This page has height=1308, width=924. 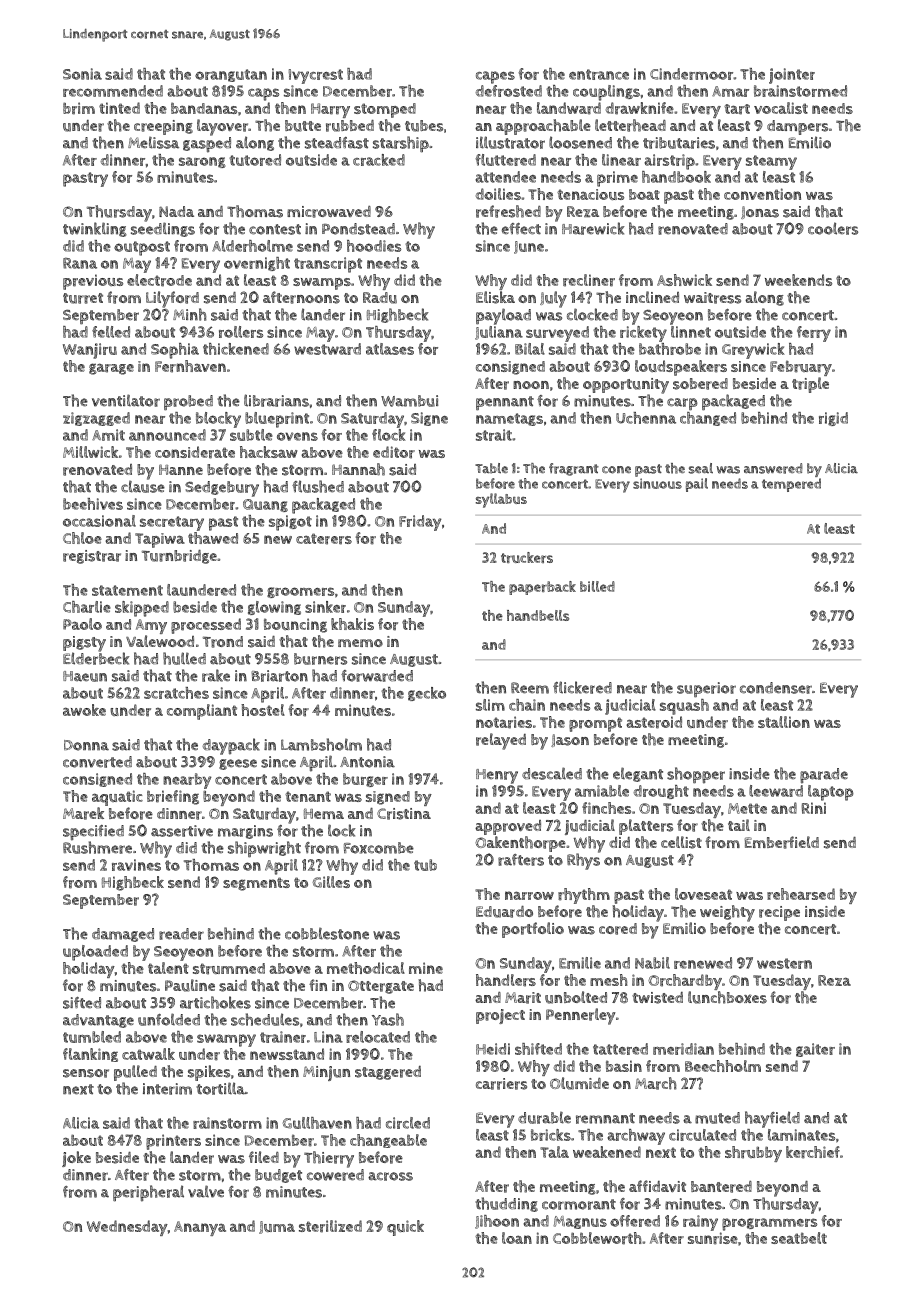 I want to click on Eduardo, so click(x=504, y=912).
